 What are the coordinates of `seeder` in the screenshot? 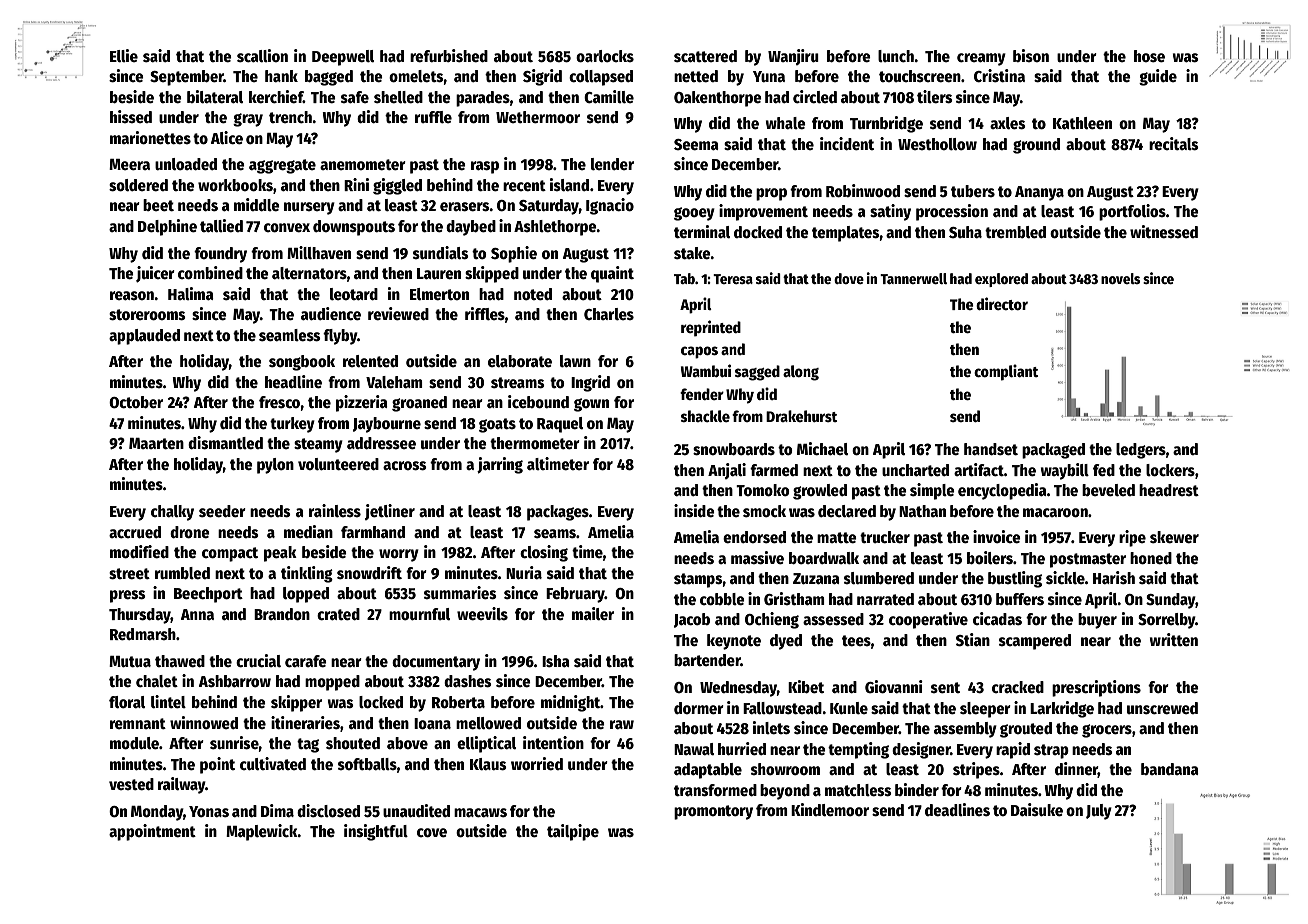 It's located at (222, 511).
